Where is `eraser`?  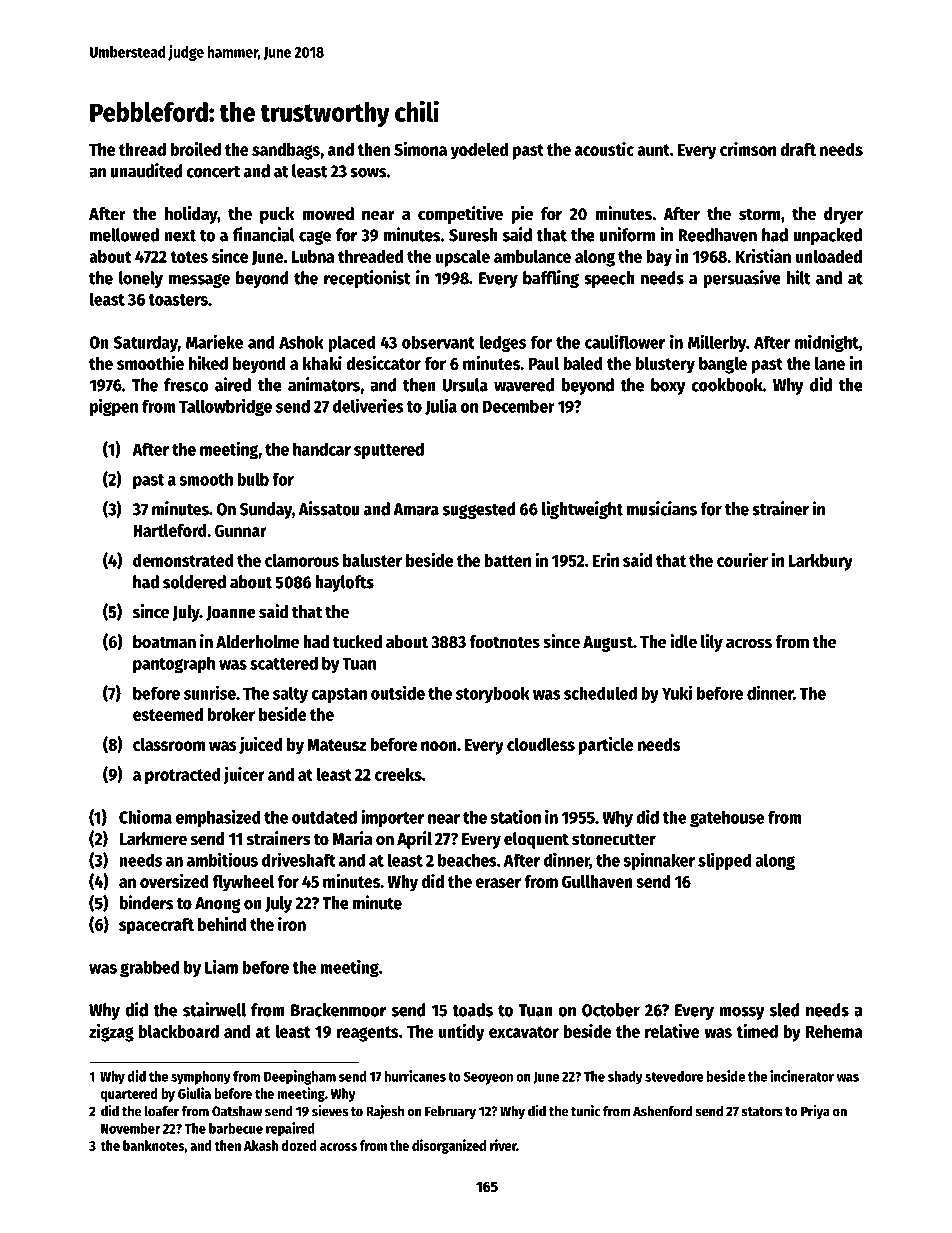 eraser is located at coordinates (498, 883).
